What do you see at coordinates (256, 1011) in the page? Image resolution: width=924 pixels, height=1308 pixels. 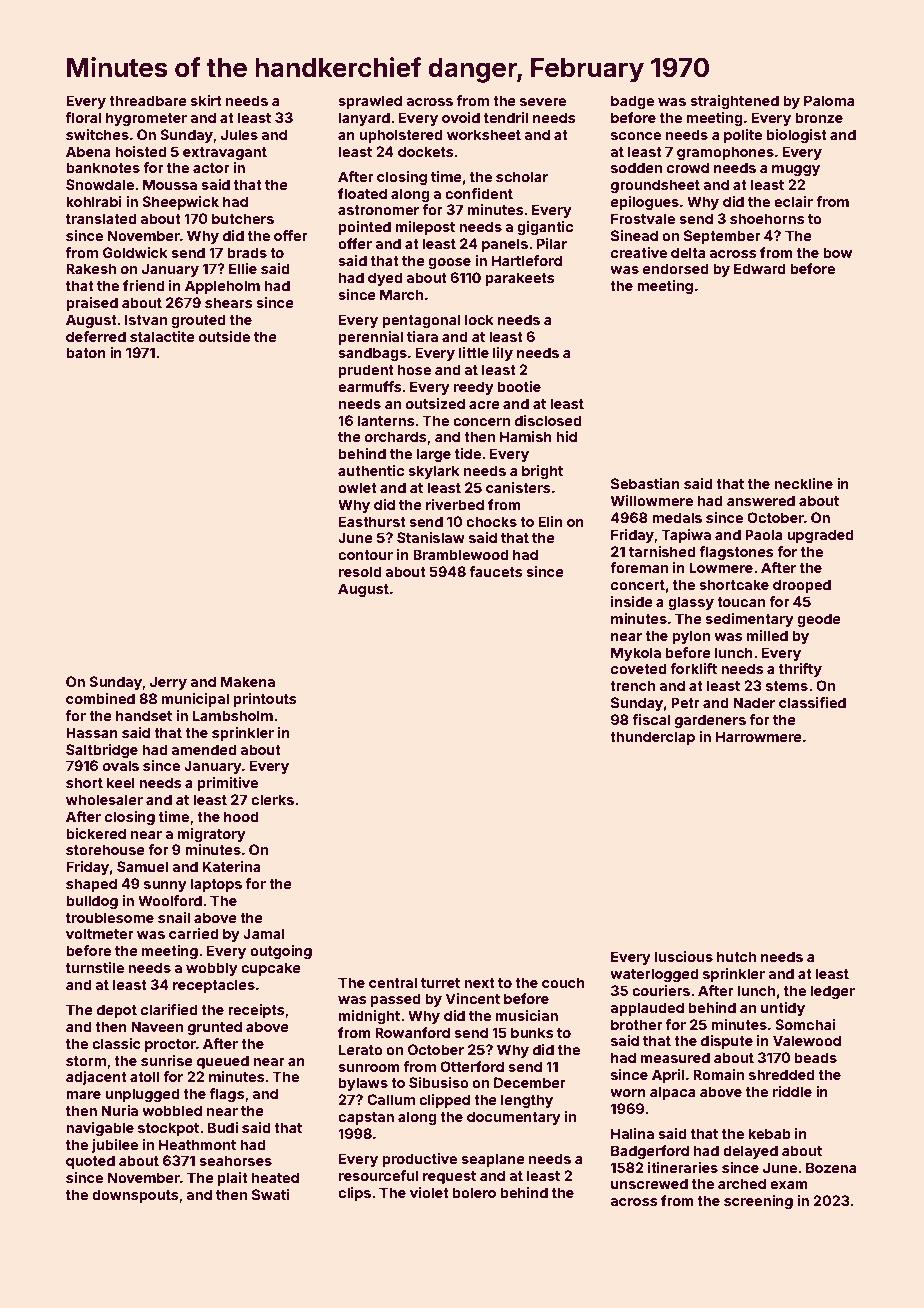 I see `receipts` at bounding box center [256, 1011].
